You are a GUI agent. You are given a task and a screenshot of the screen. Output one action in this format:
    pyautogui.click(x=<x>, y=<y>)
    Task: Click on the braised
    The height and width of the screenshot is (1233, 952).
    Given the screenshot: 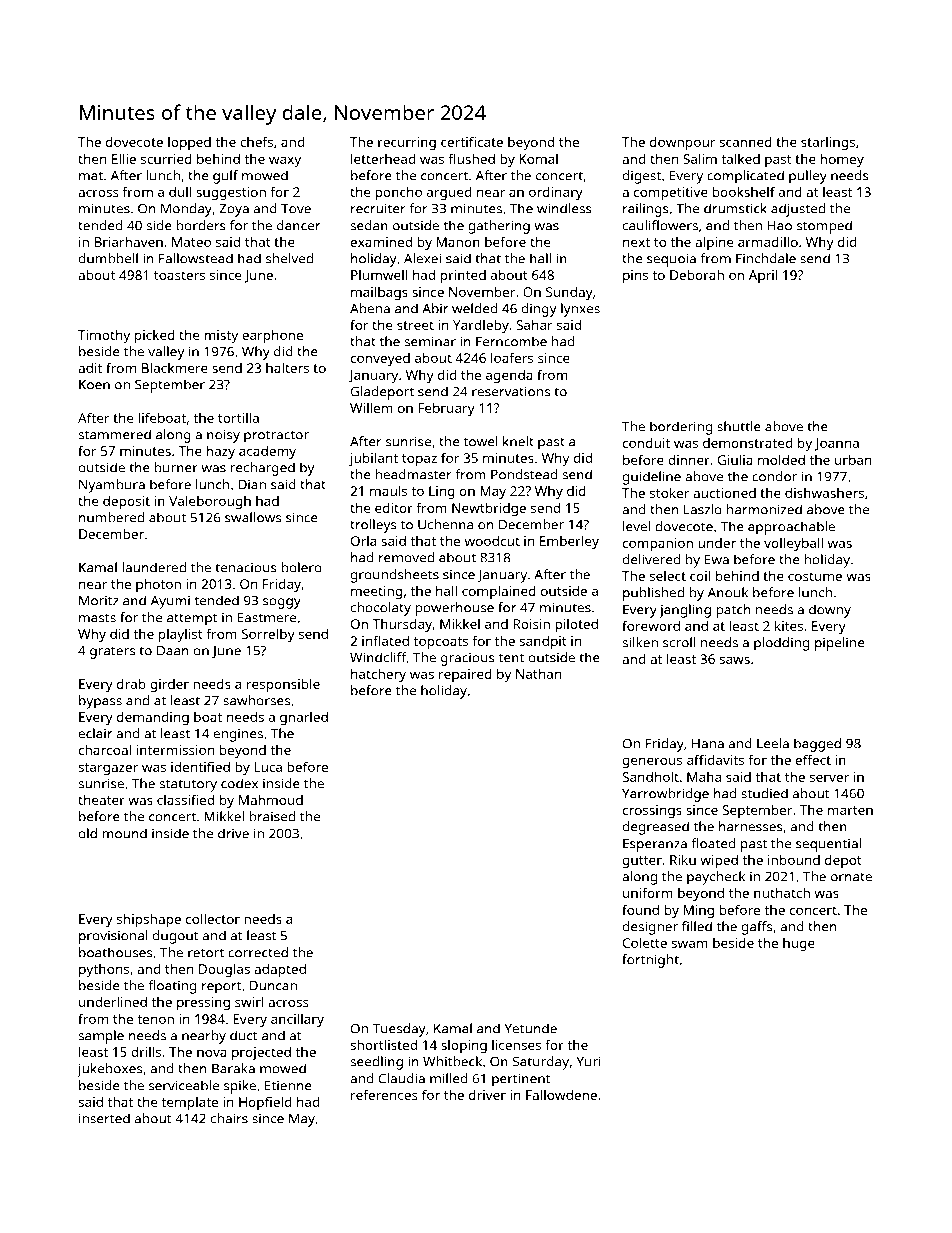 What is the action you would take?
    pyautogui.click(x=272, y=816)
